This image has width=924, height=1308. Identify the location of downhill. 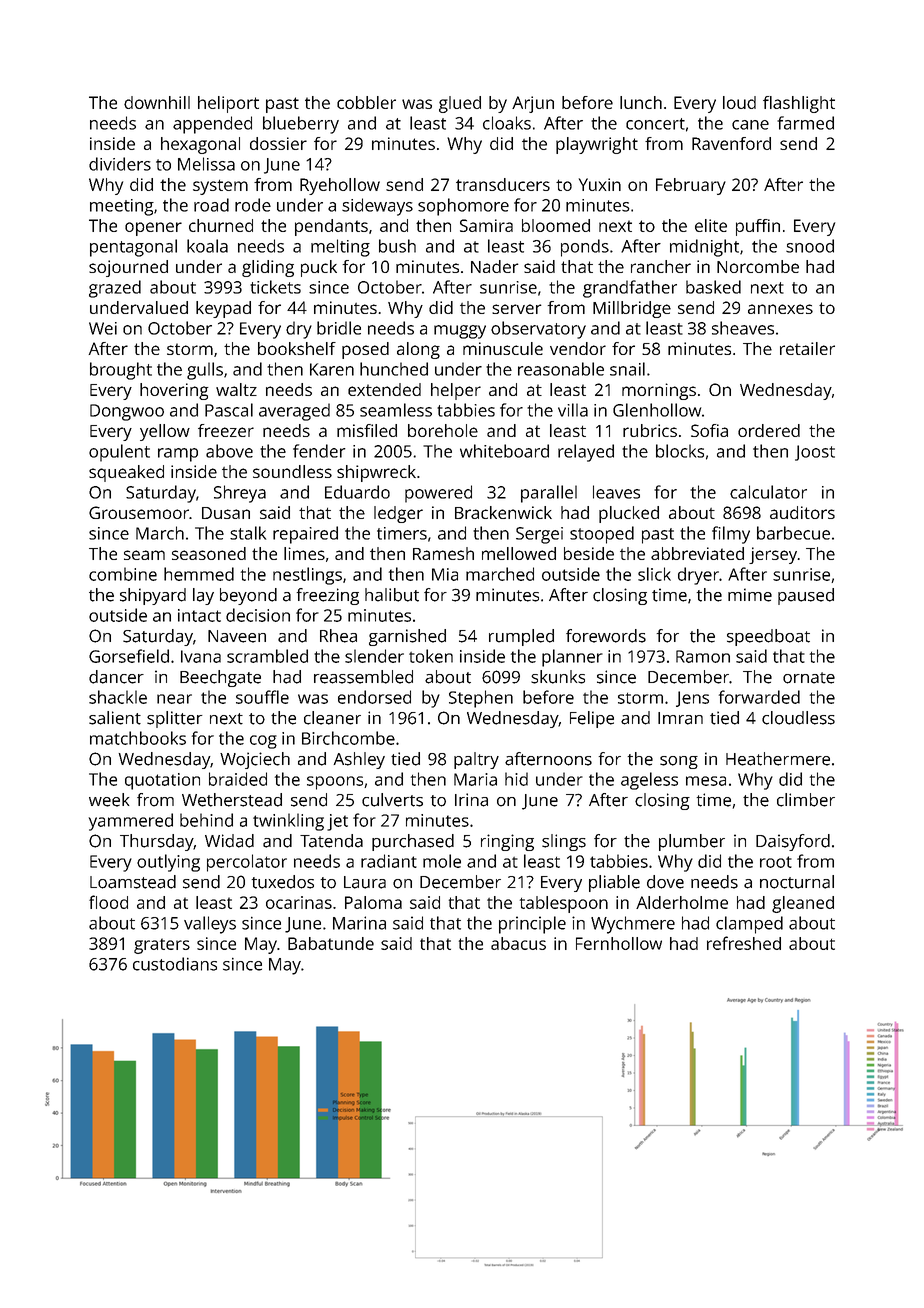
(157, 102).
